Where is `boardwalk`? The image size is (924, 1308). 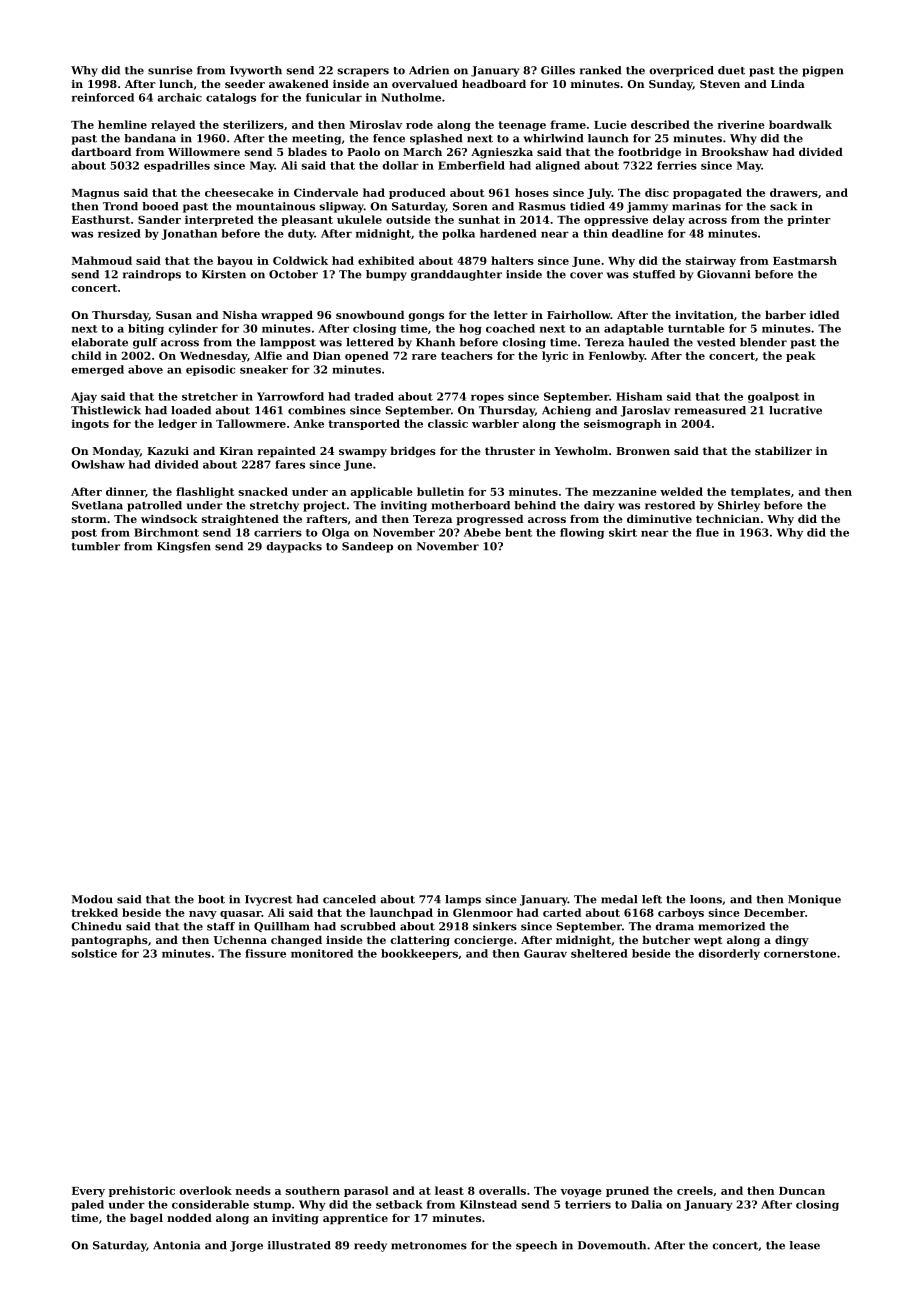
boardwalk is located at coordinates (800, 124).
